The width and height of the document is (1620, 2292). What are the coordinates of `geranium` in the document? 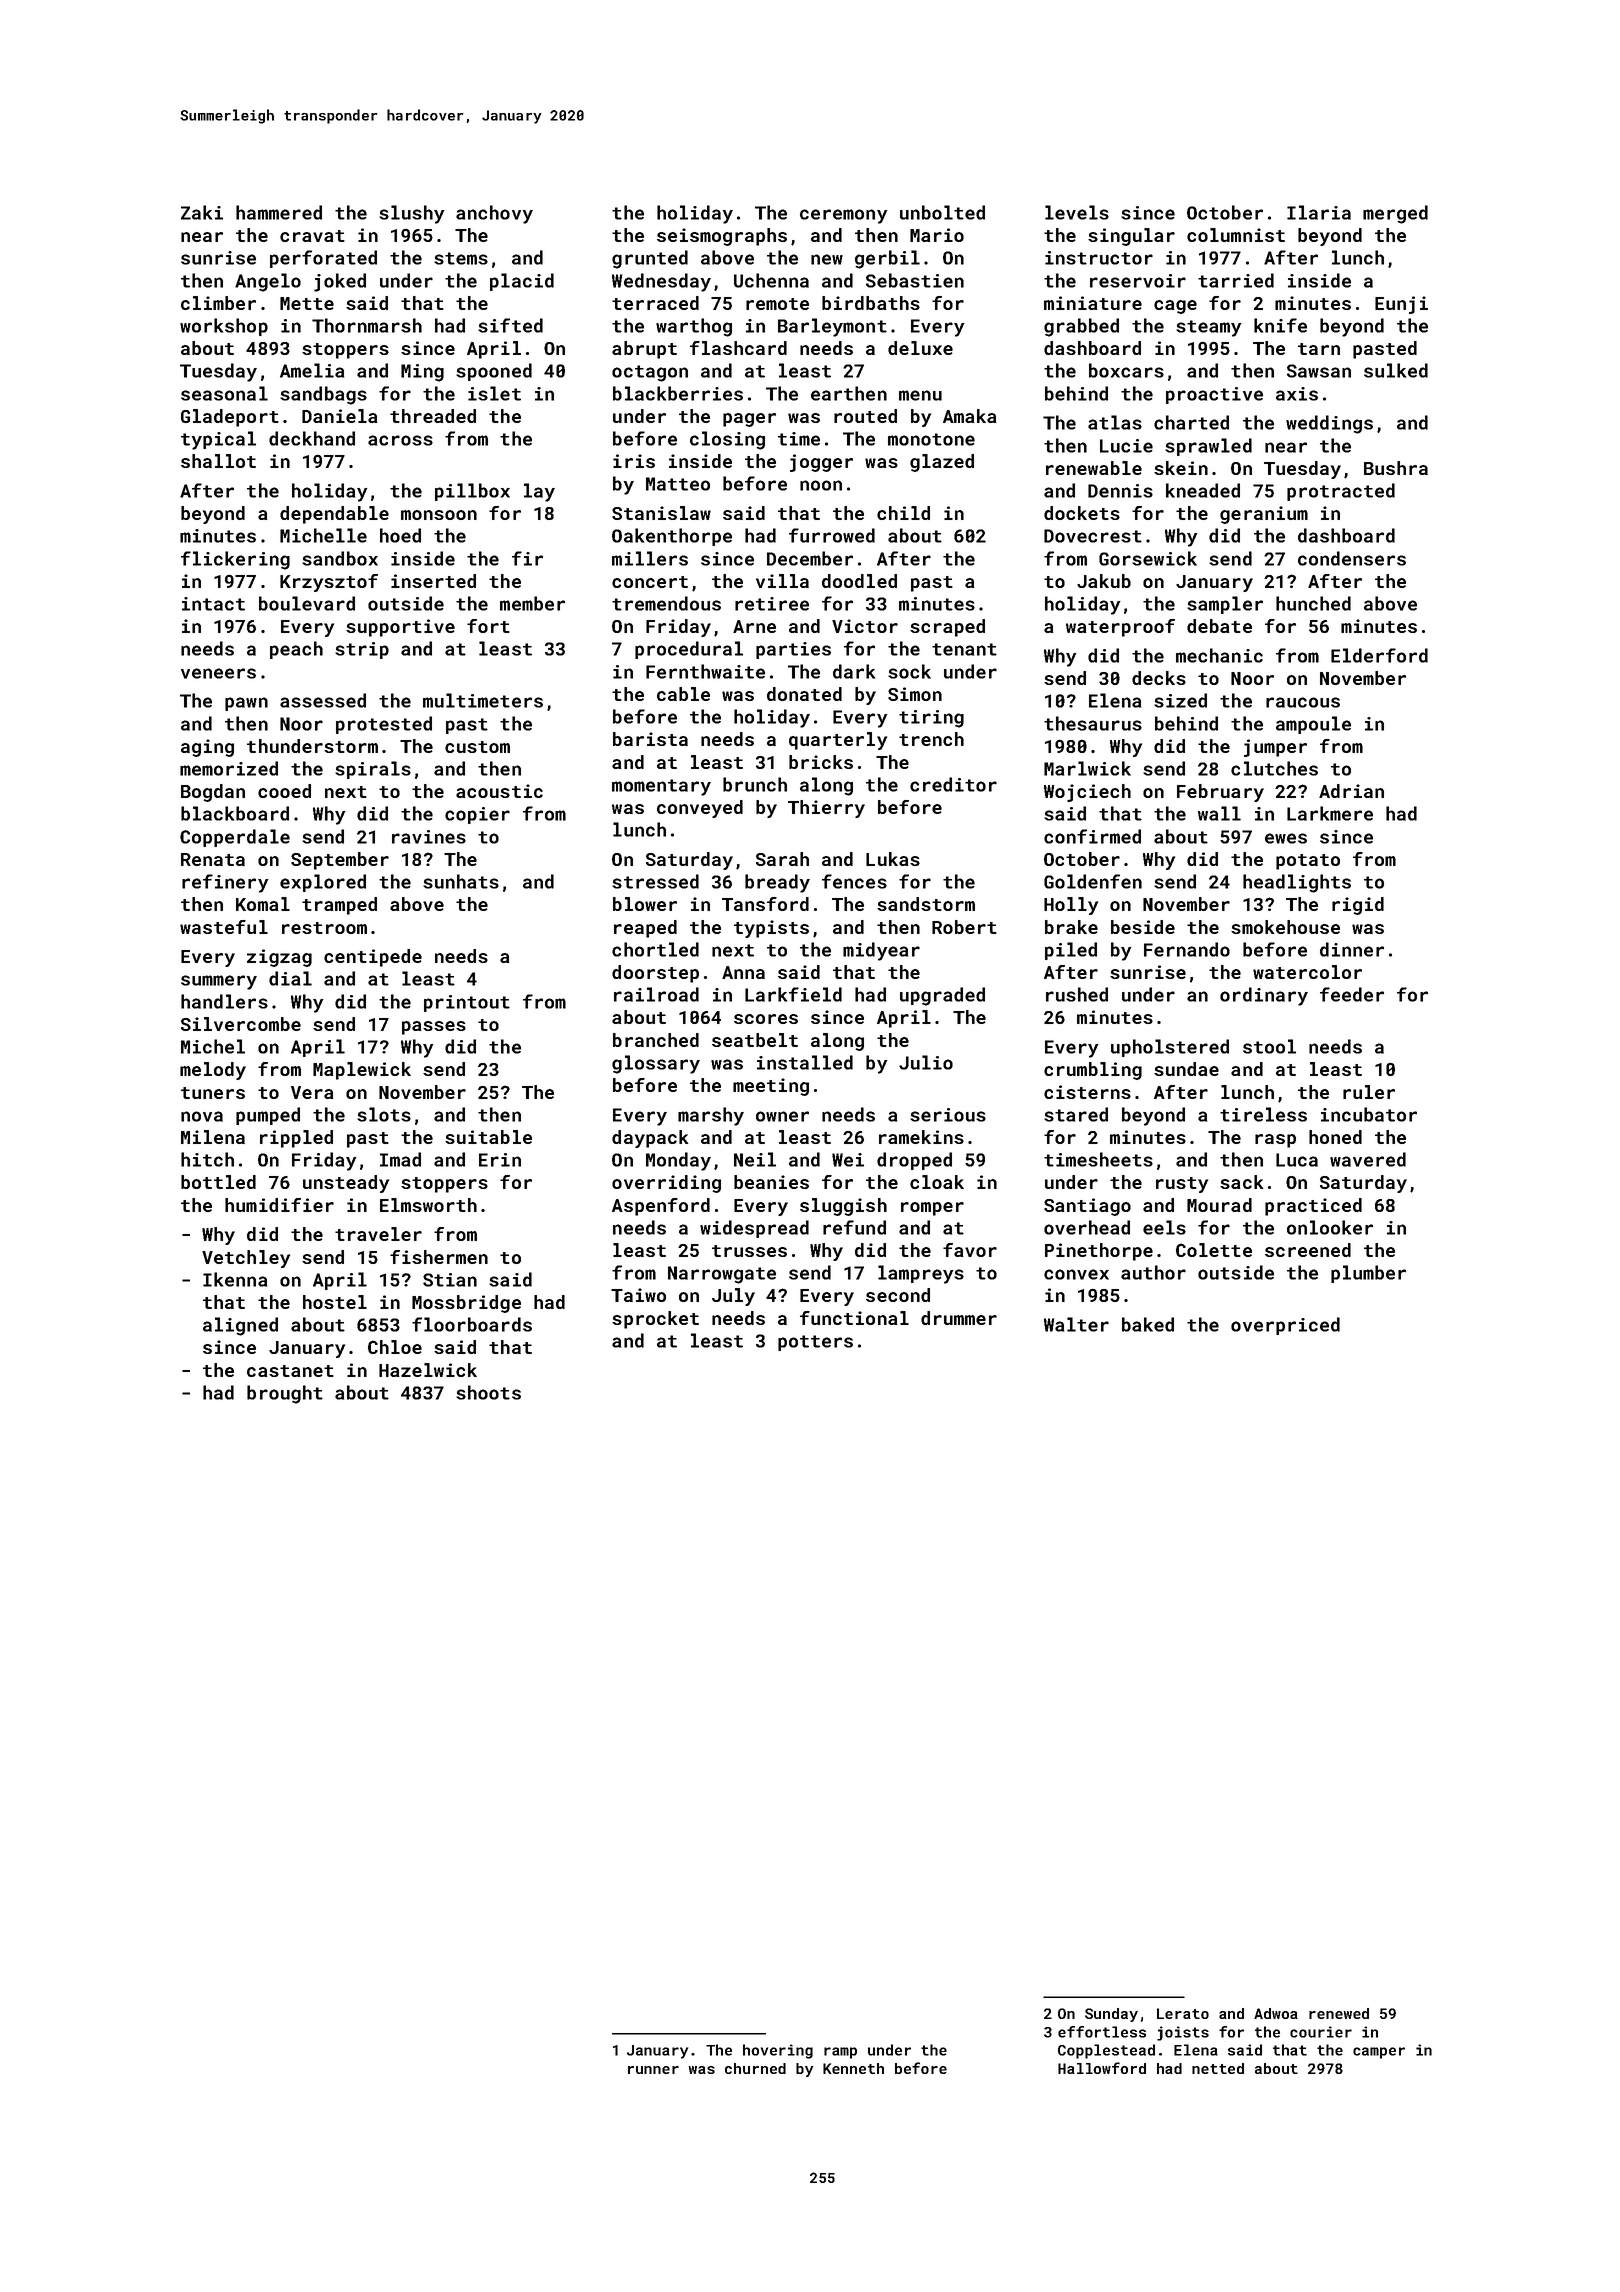 It's located at (1264, 515).
